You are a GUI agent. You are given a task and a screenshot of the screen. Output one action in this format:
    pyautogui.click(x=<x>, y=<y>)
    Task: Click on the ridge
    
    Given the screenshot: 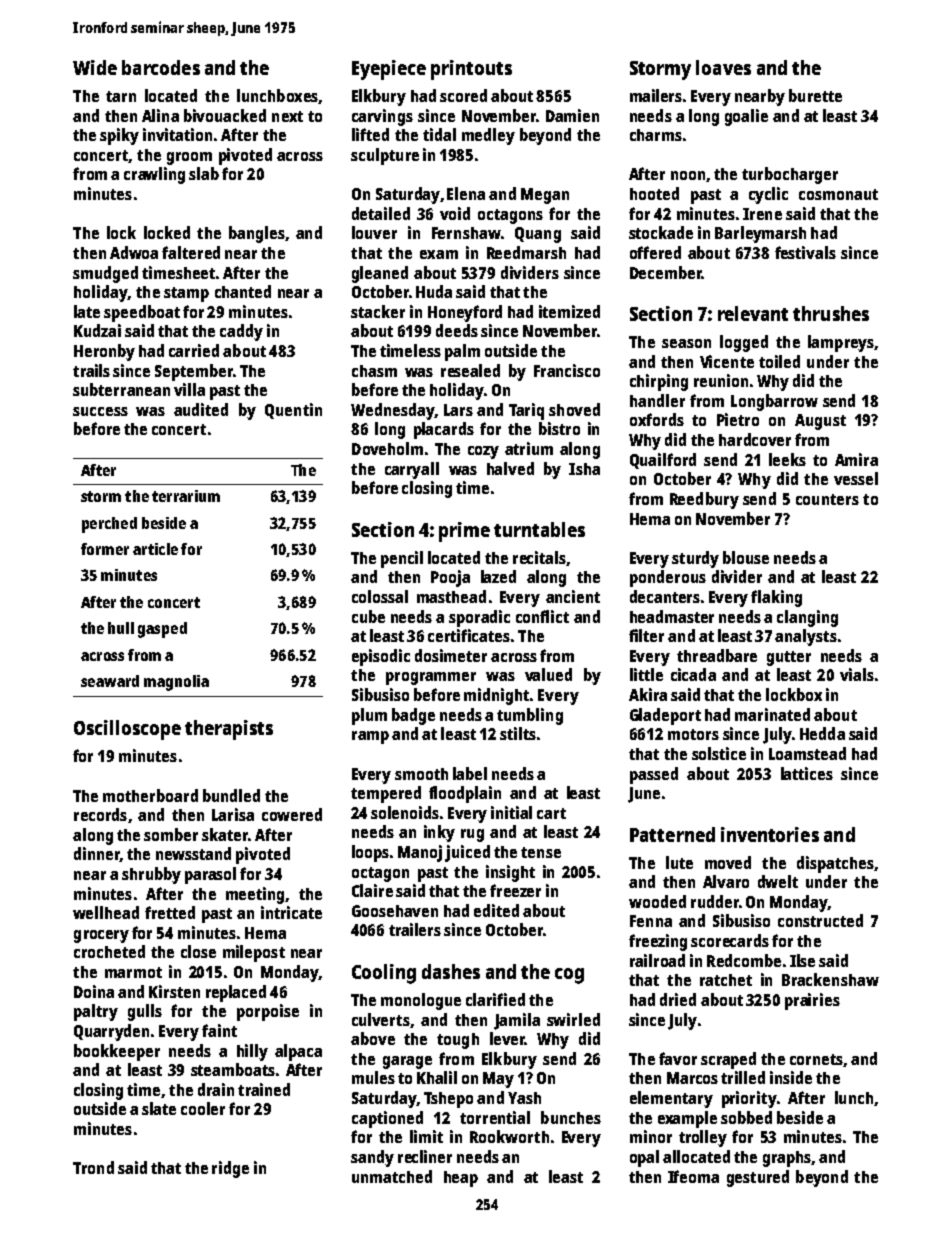 What is the action you would take?
    pyautogui.click(x=230, y=1169)
